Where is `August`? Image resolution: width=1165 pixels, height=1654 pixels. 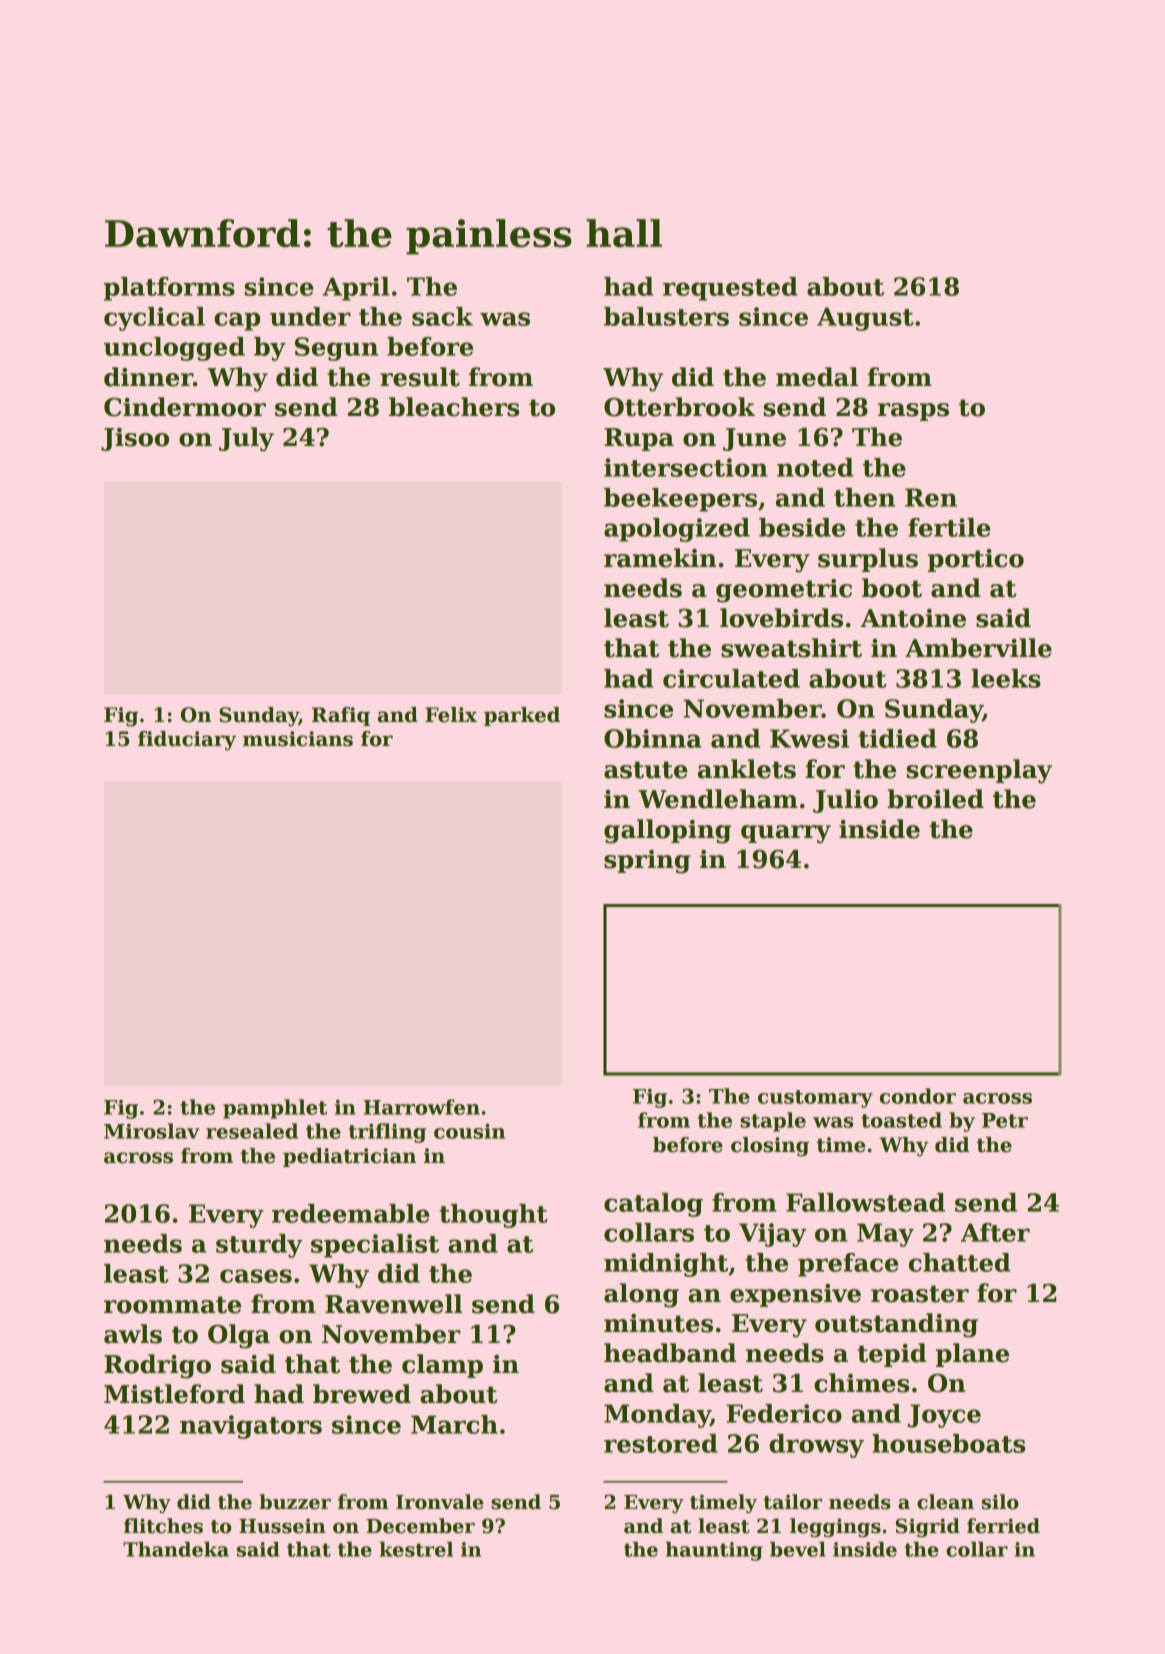 August is located at coordinates (865, 319).
